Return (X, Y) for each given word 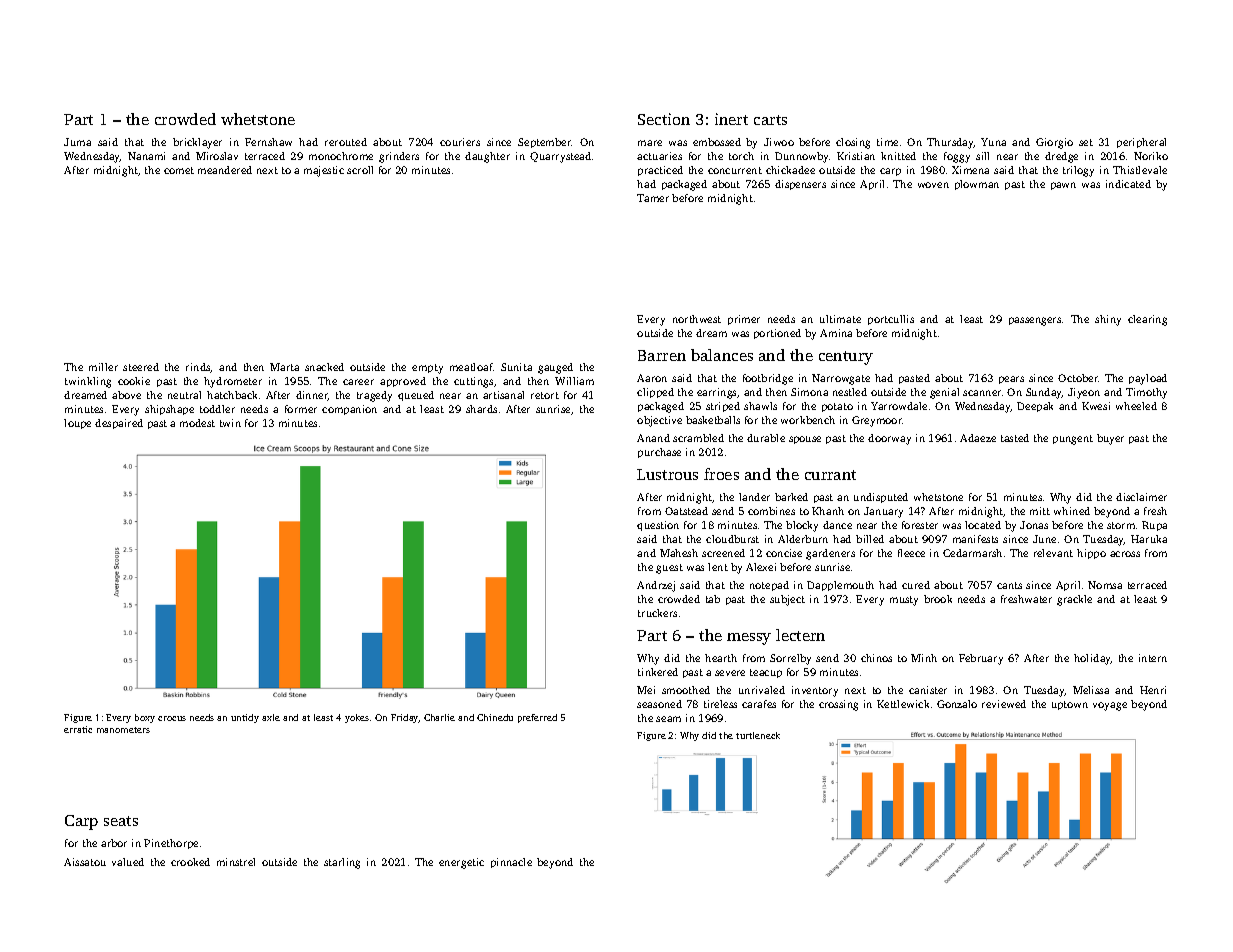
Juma (77, 142)
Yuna (993, 142)
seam (668, 719)
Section (664, 119)
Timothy (1146, 393)
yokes (357, 718)
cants (1009, 585)
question (658, 526)
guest (669, 569)
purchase (659, 453)
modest (197, 423)
